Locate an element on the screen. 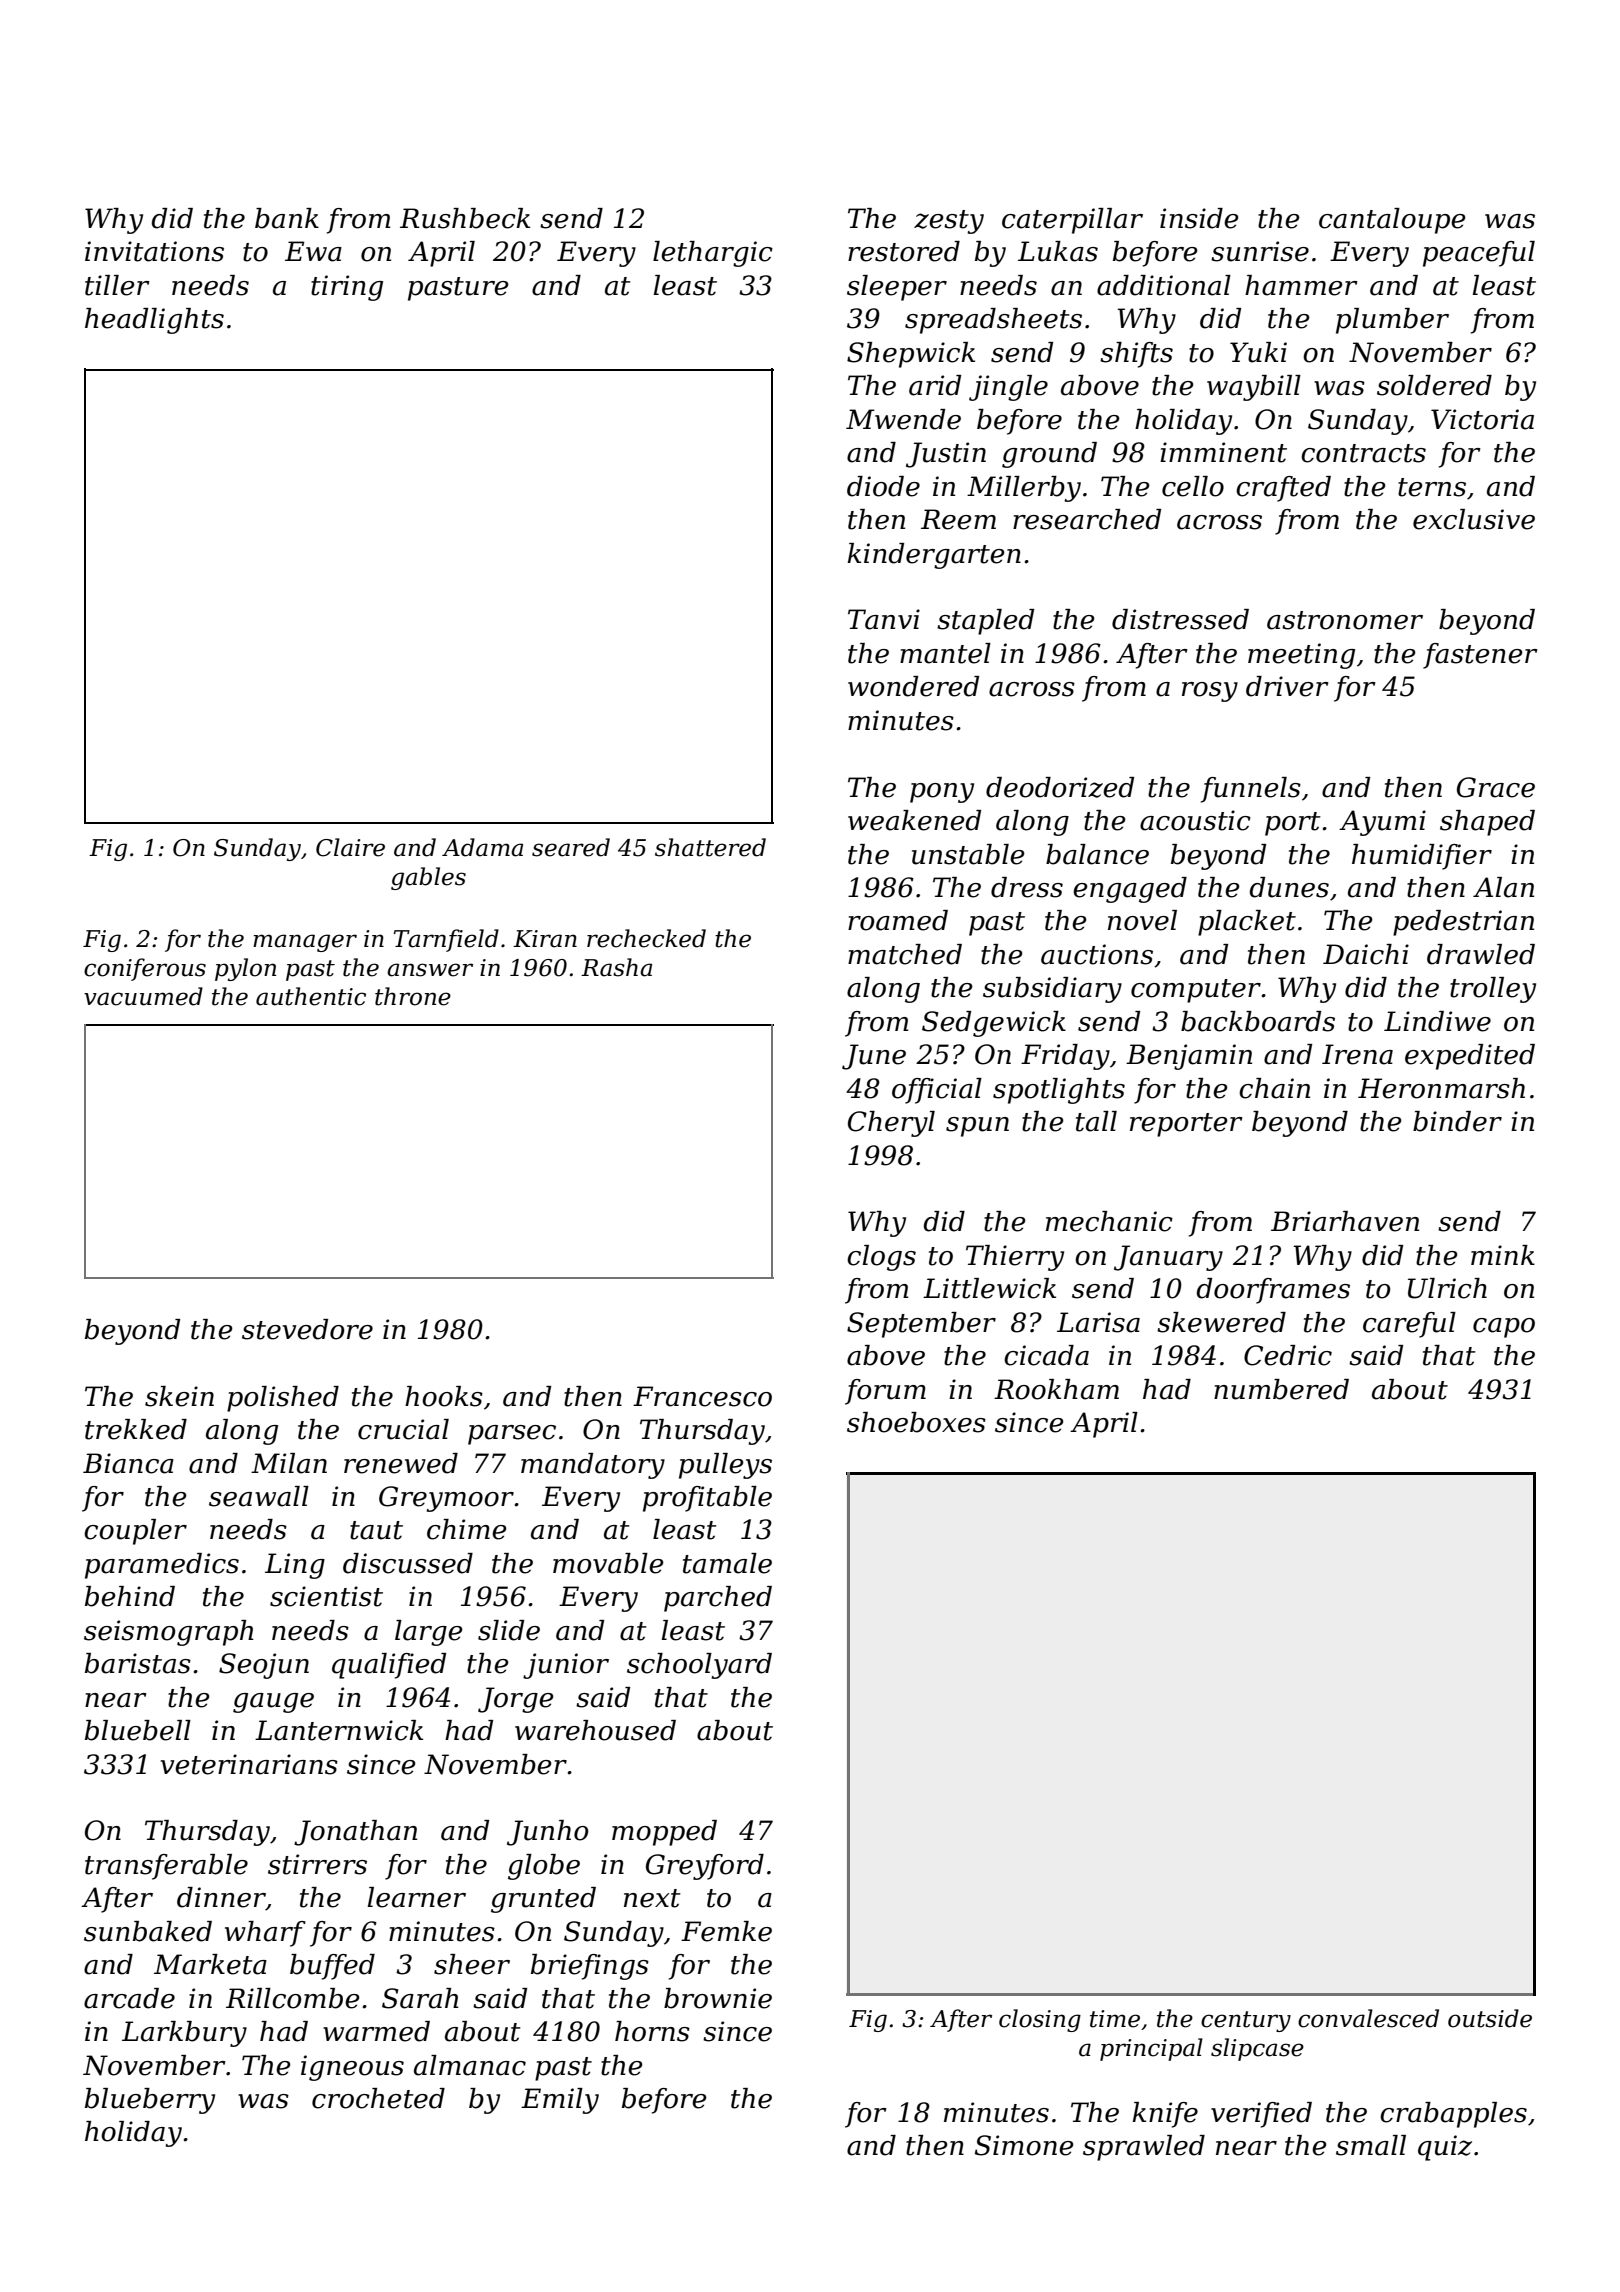  exclusive is located at coordinates (1474, 519).
